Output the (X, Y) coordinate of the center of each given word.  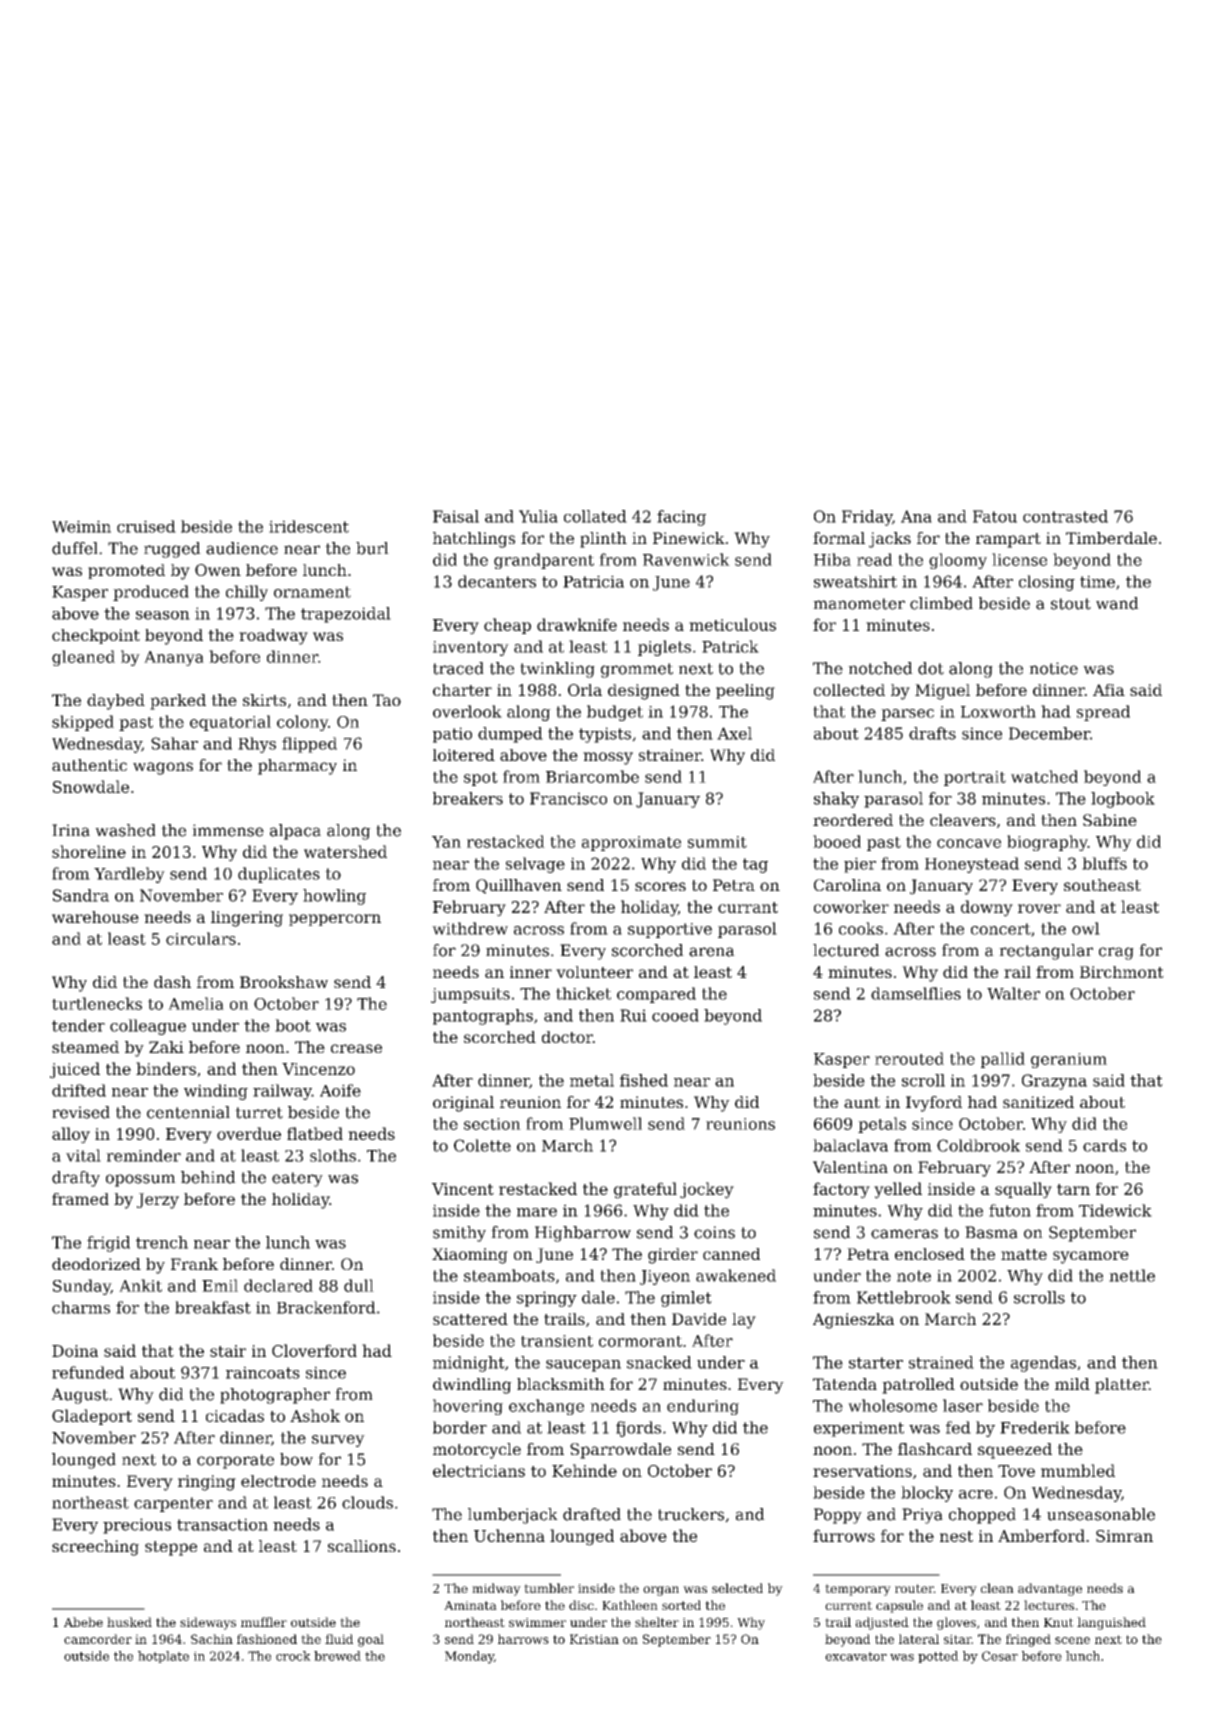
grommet (637, 670)
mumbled (1078, 1470)
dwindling (472, 1386)
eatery (297, 1179)
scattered (470, 1319)
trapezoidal (346, 615)
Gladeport (92, 1417)
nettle (1132, 1275)
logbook (1123, 800)
